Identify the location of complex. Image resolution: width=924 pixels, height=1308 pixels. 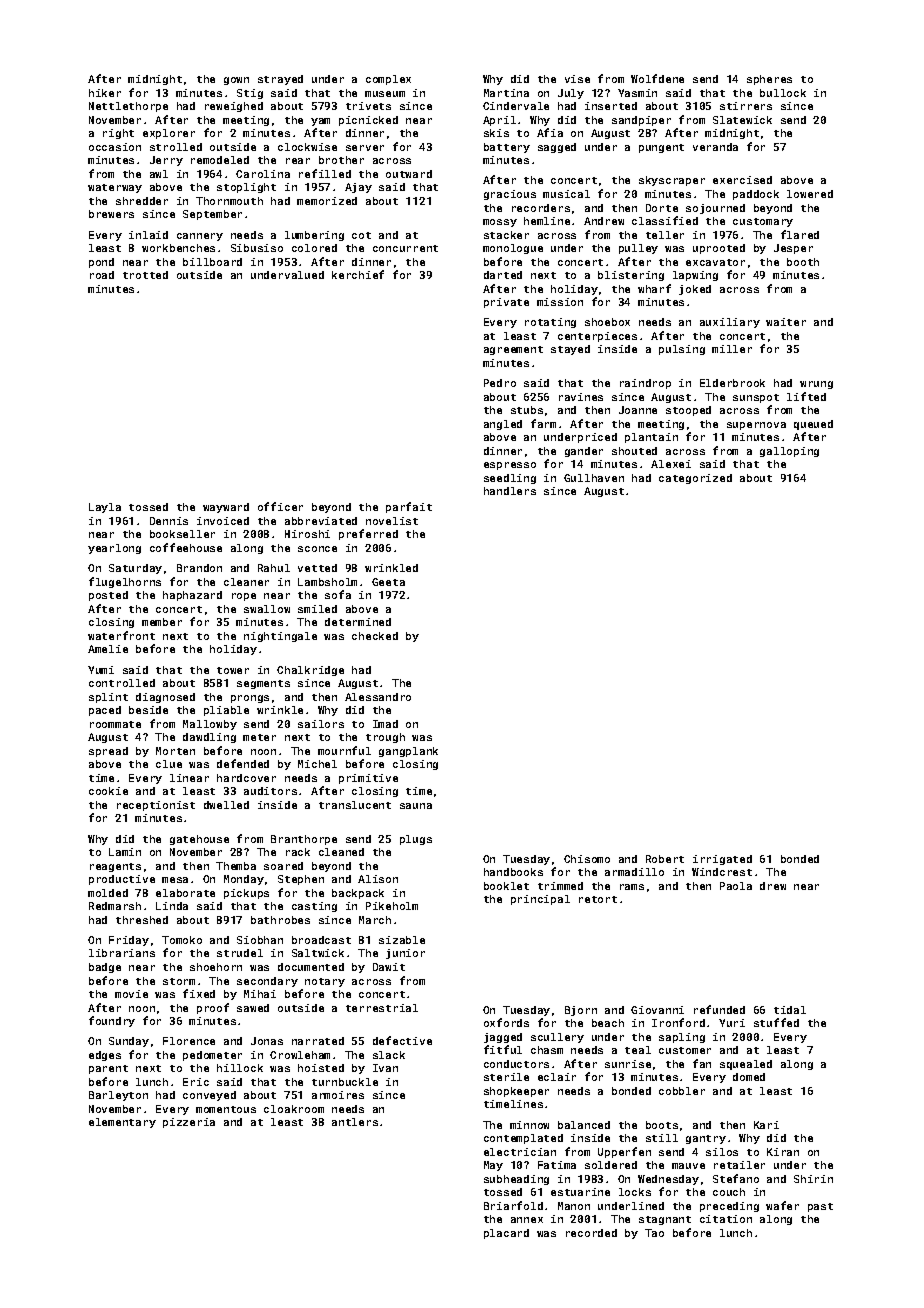
(388, 80).
